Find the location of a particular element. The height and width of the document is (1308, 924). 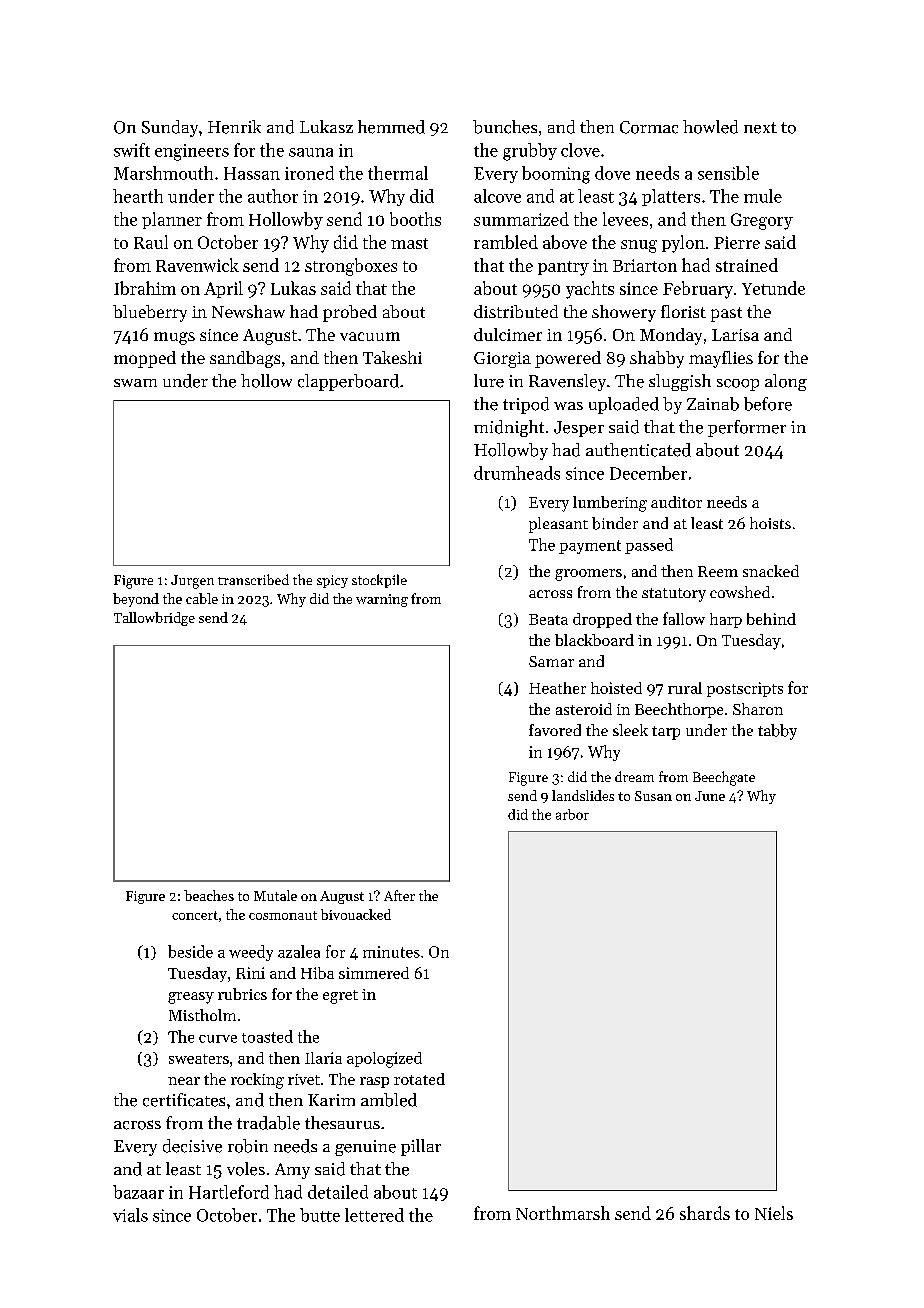

transcribed is located at coordinates (253, 579).
